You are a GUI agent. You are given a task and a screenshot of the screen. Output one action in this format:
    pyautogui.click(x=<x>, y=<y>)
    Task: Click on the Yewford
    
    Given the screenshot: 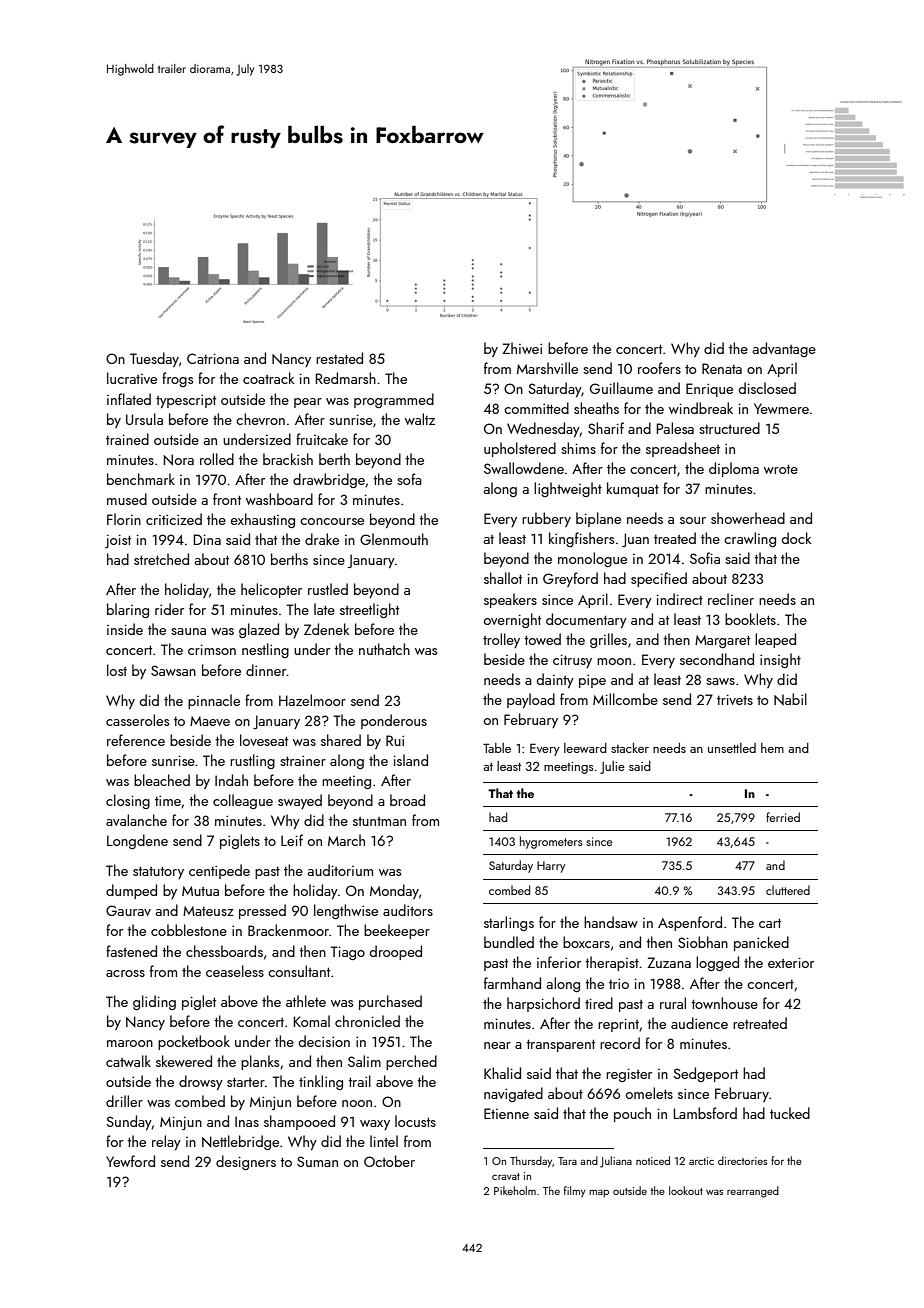 What is the action you would take?
    pyautogui.click(x=130, y=1161)
